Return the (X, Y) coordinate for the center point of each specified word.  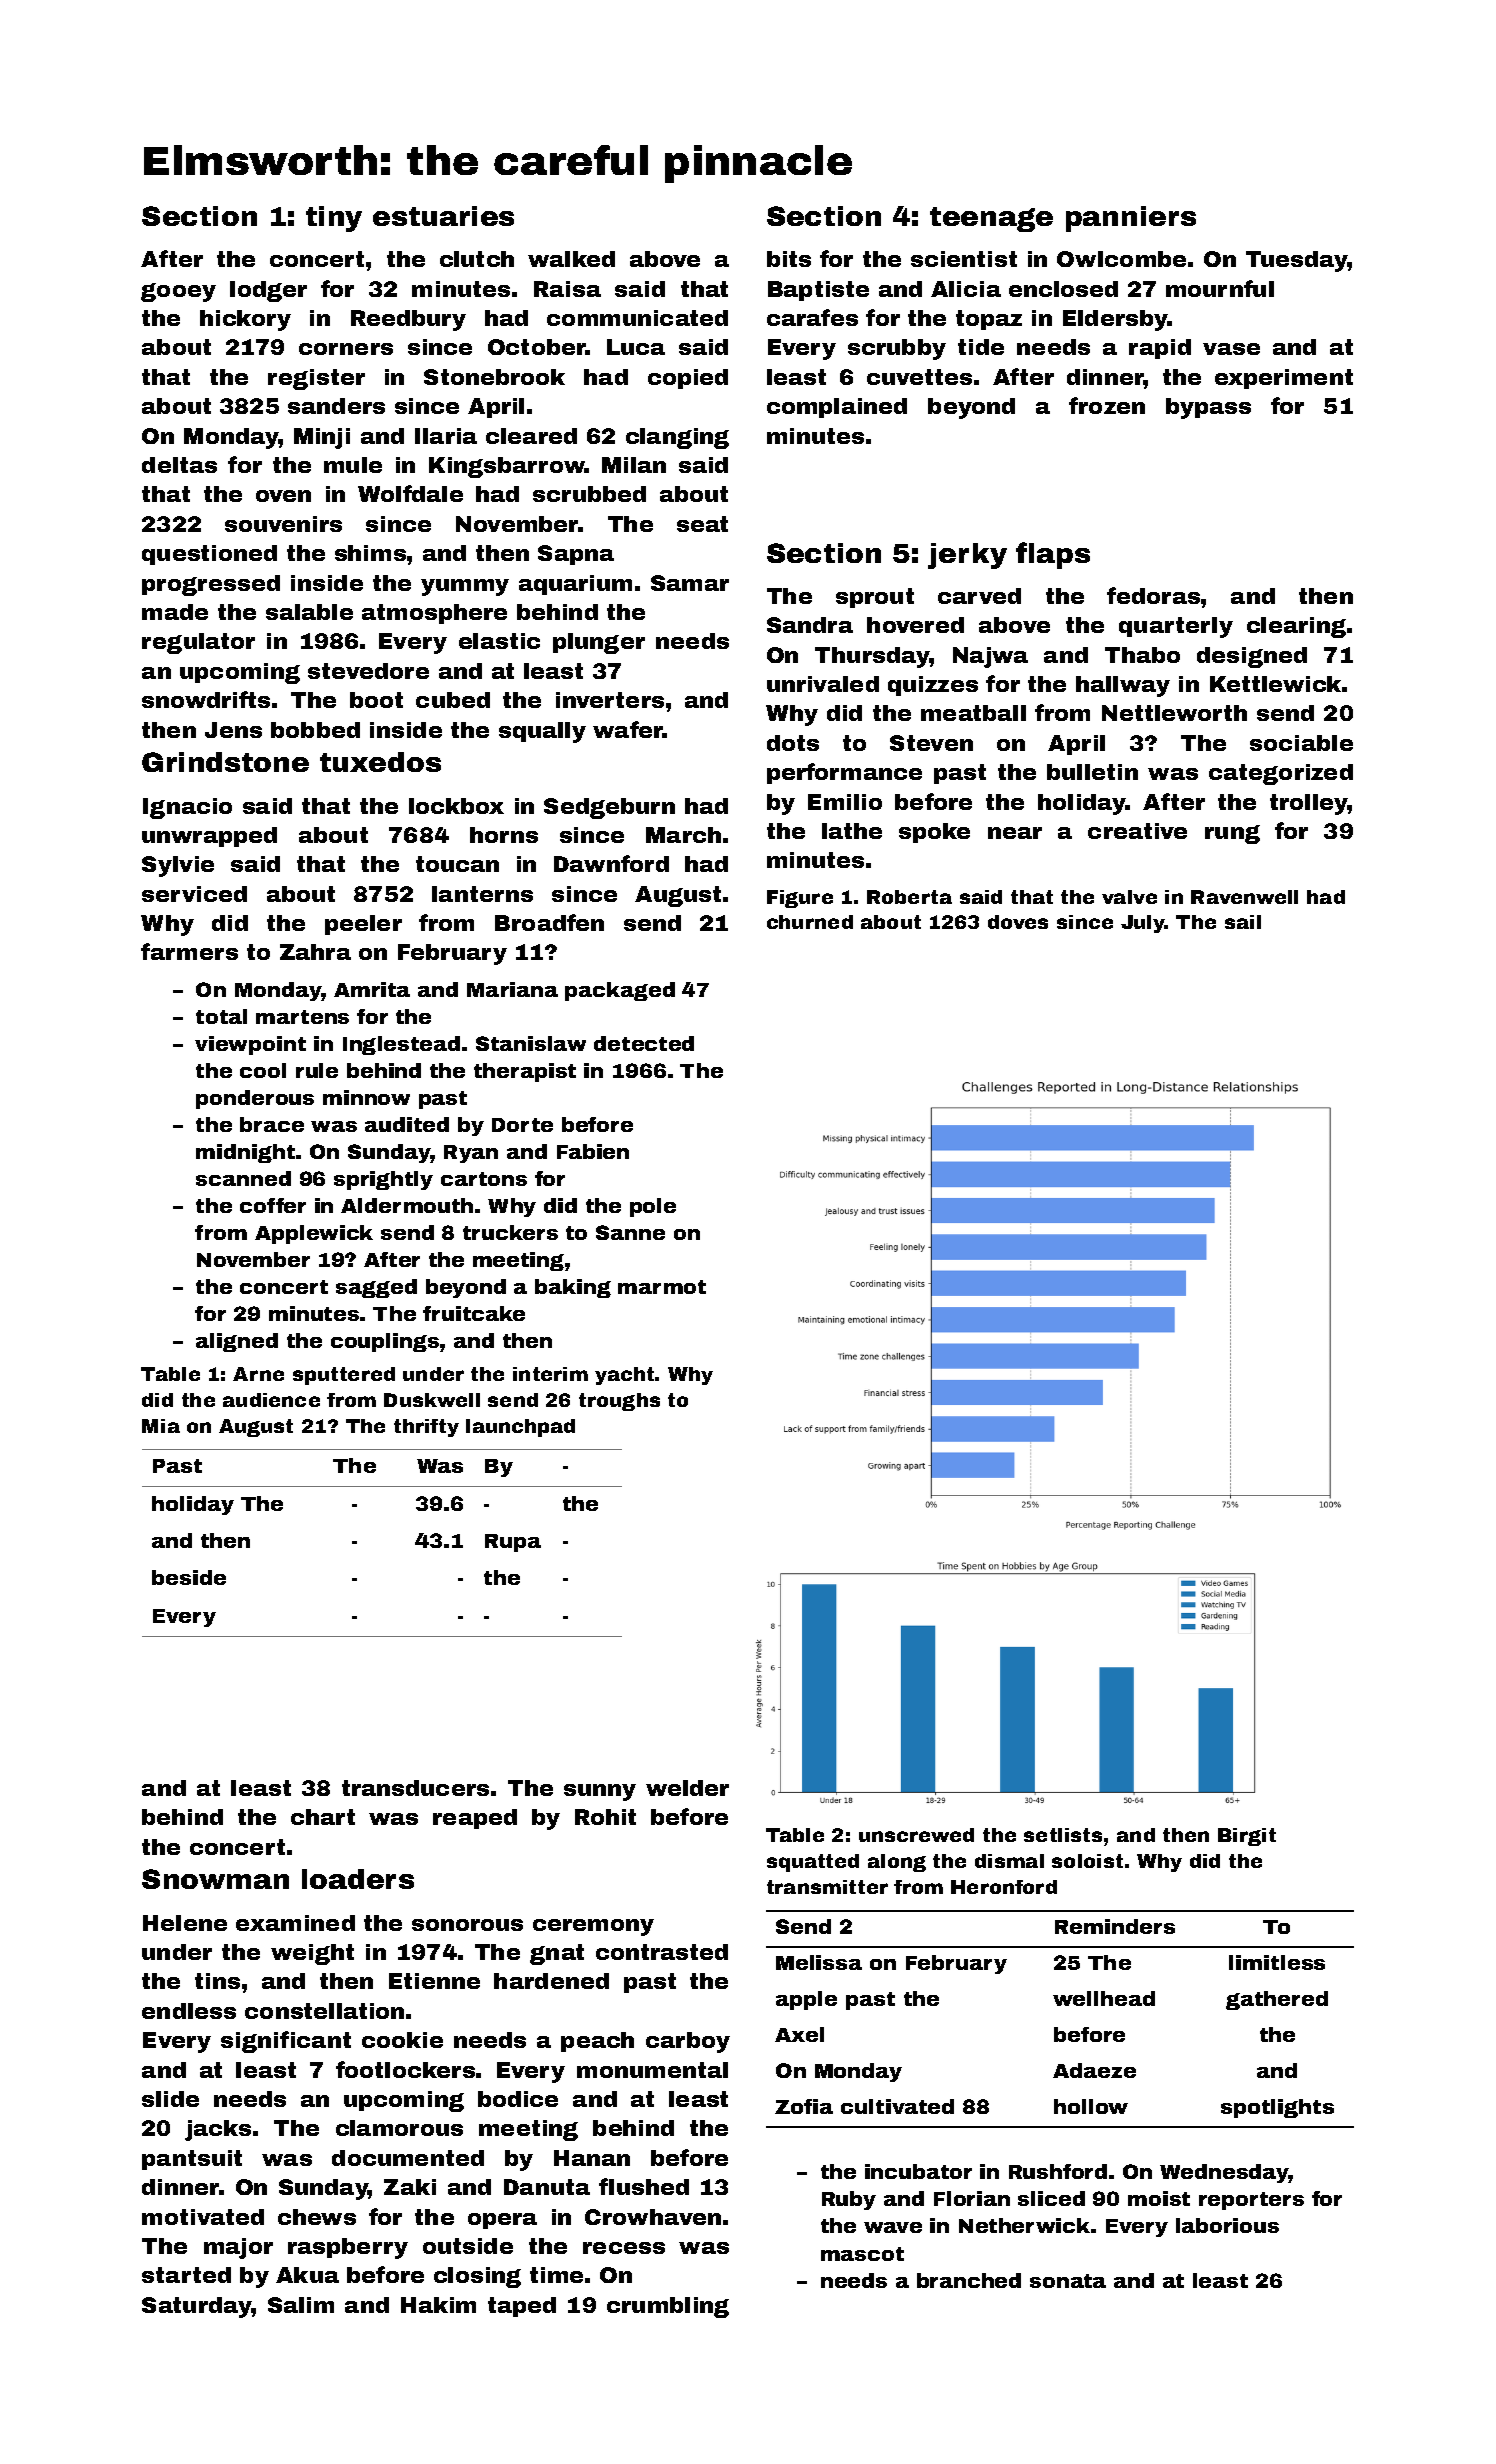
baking (573, 1288)
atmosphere (434, 614)
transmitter (827, 1887)
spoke (934, 833)
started (186, 2275)
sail (1243, 922)
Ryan (471, 1154)
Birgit (1247, 1837)
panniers (1131, 219)
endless (189, 2011)
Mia (161, 1426)
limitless (1277, 1962)
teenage (991, 219)
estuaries (443, 216)
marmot (662, 1287)
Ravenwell (1244, 897)
